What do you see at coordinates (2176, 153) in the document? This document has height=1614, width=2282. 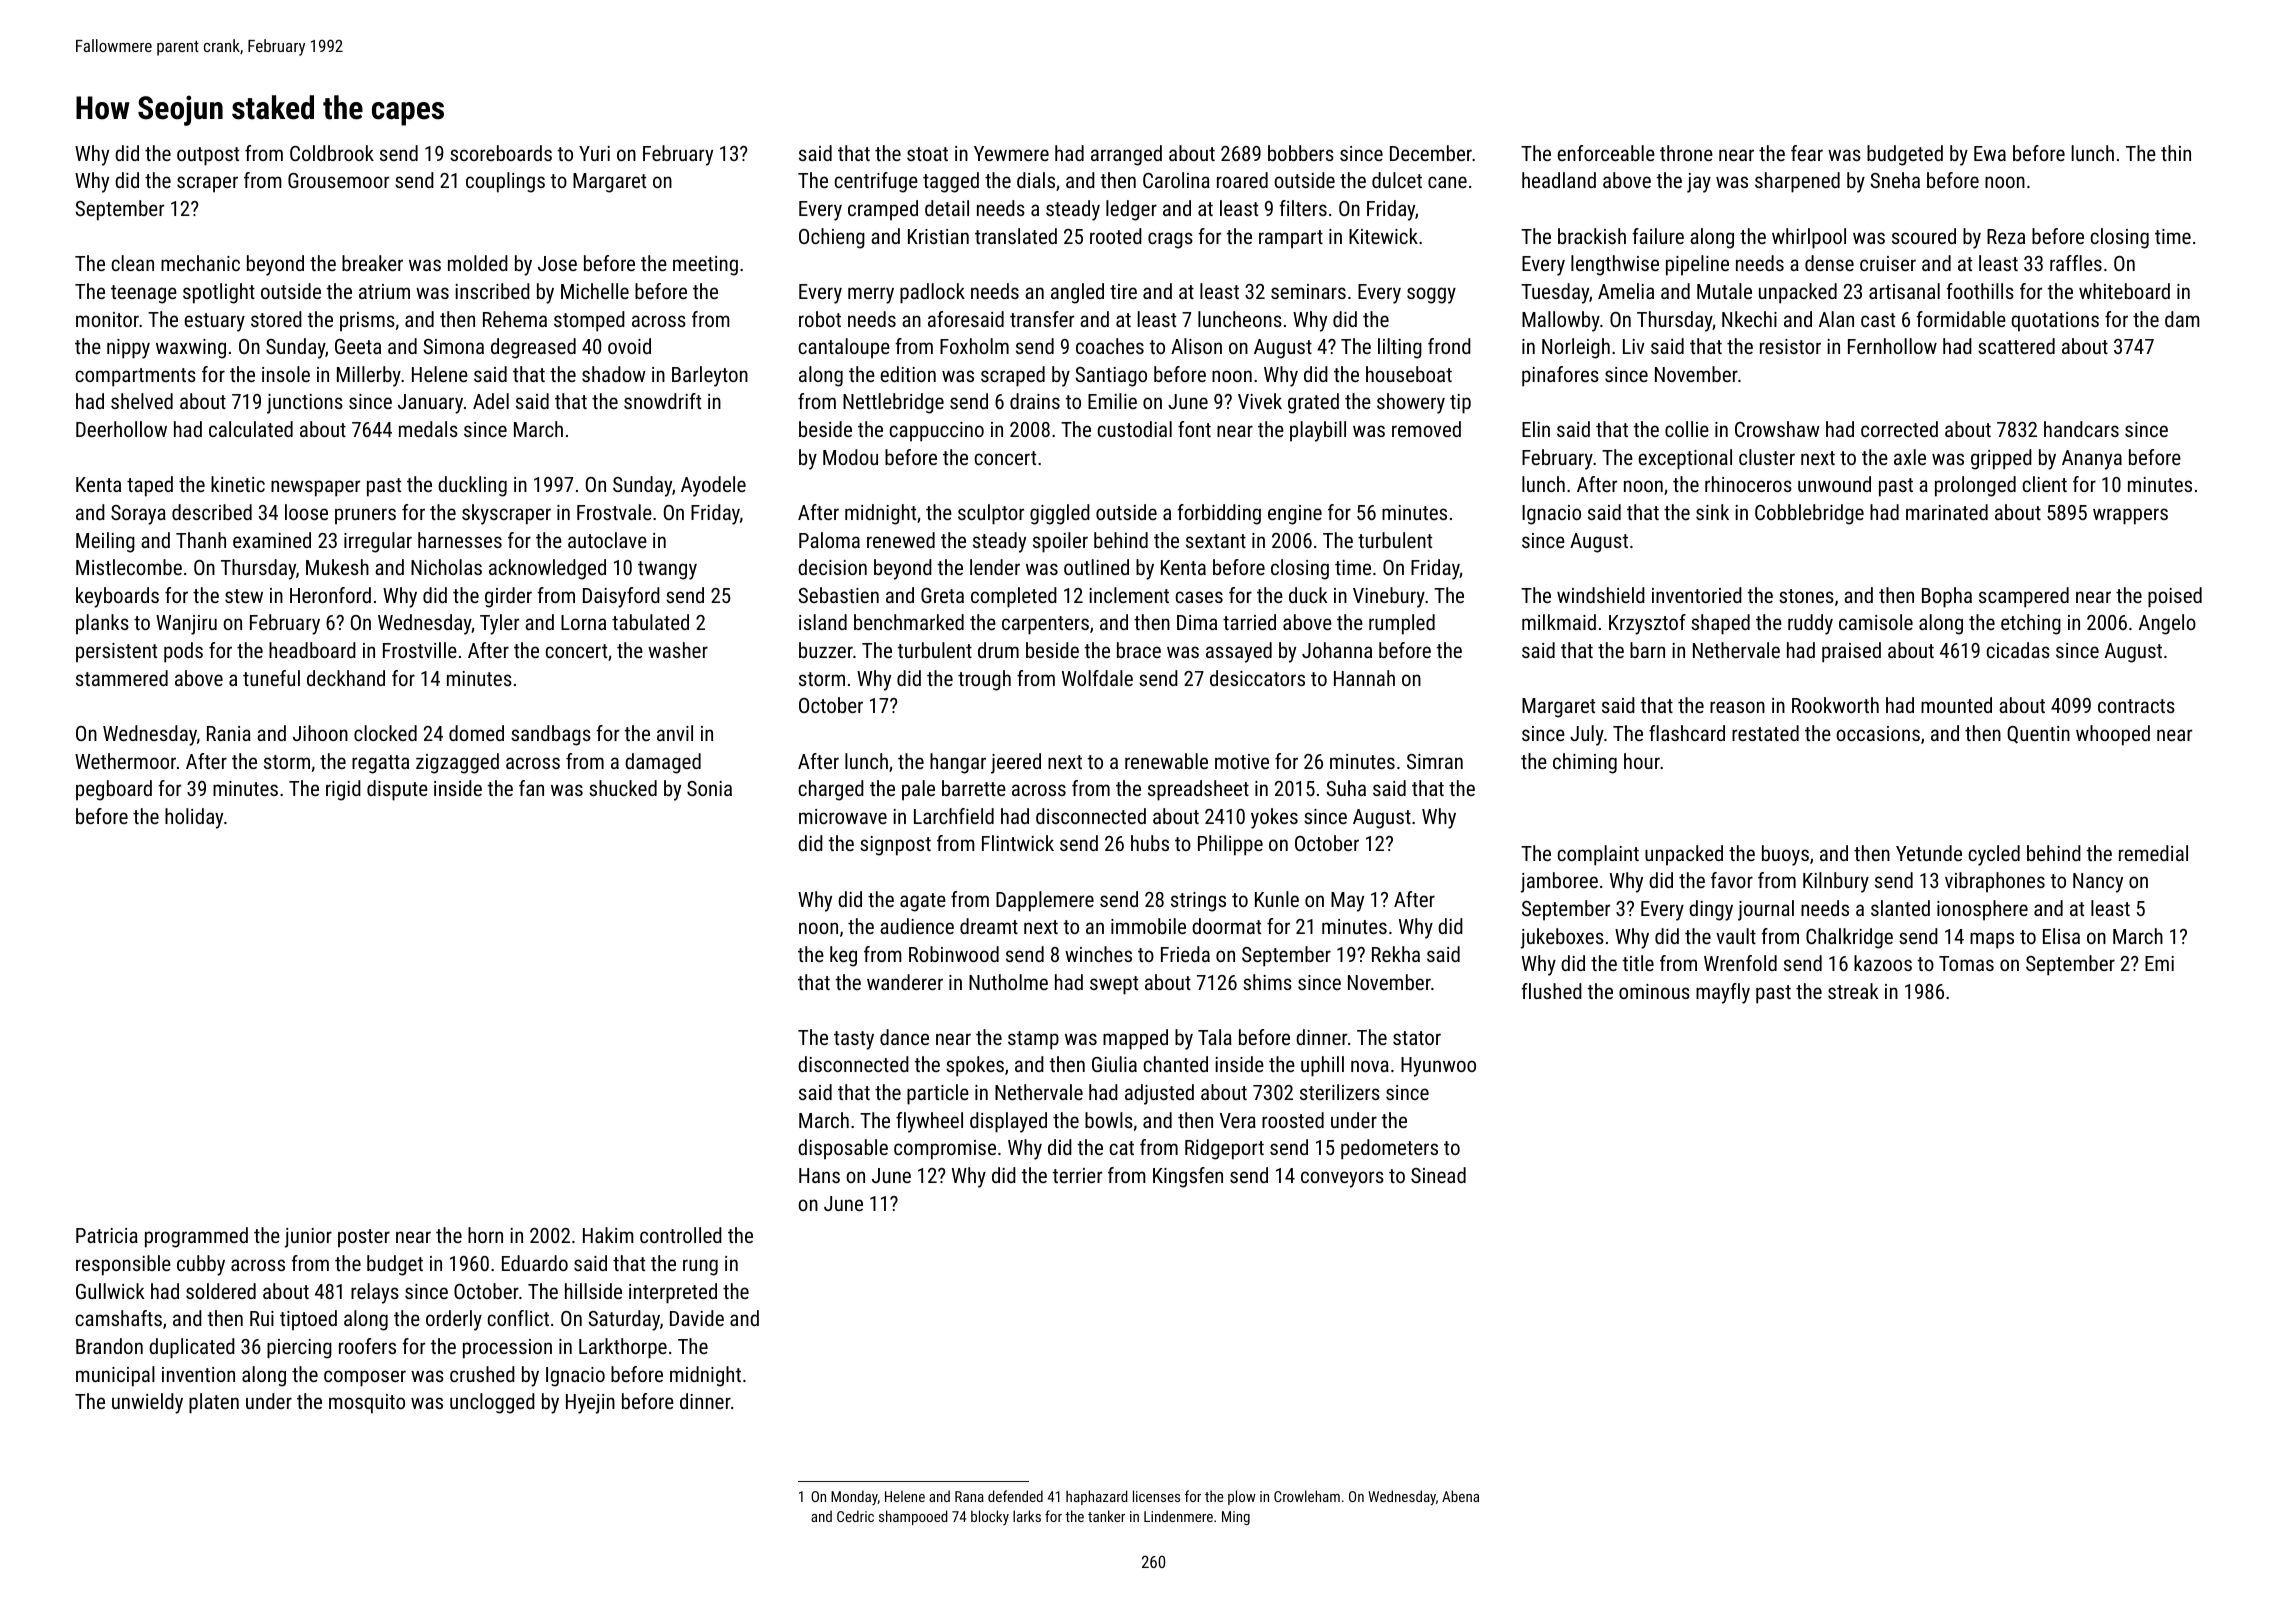 I see `thin` at bounding box center [2176, 153].
